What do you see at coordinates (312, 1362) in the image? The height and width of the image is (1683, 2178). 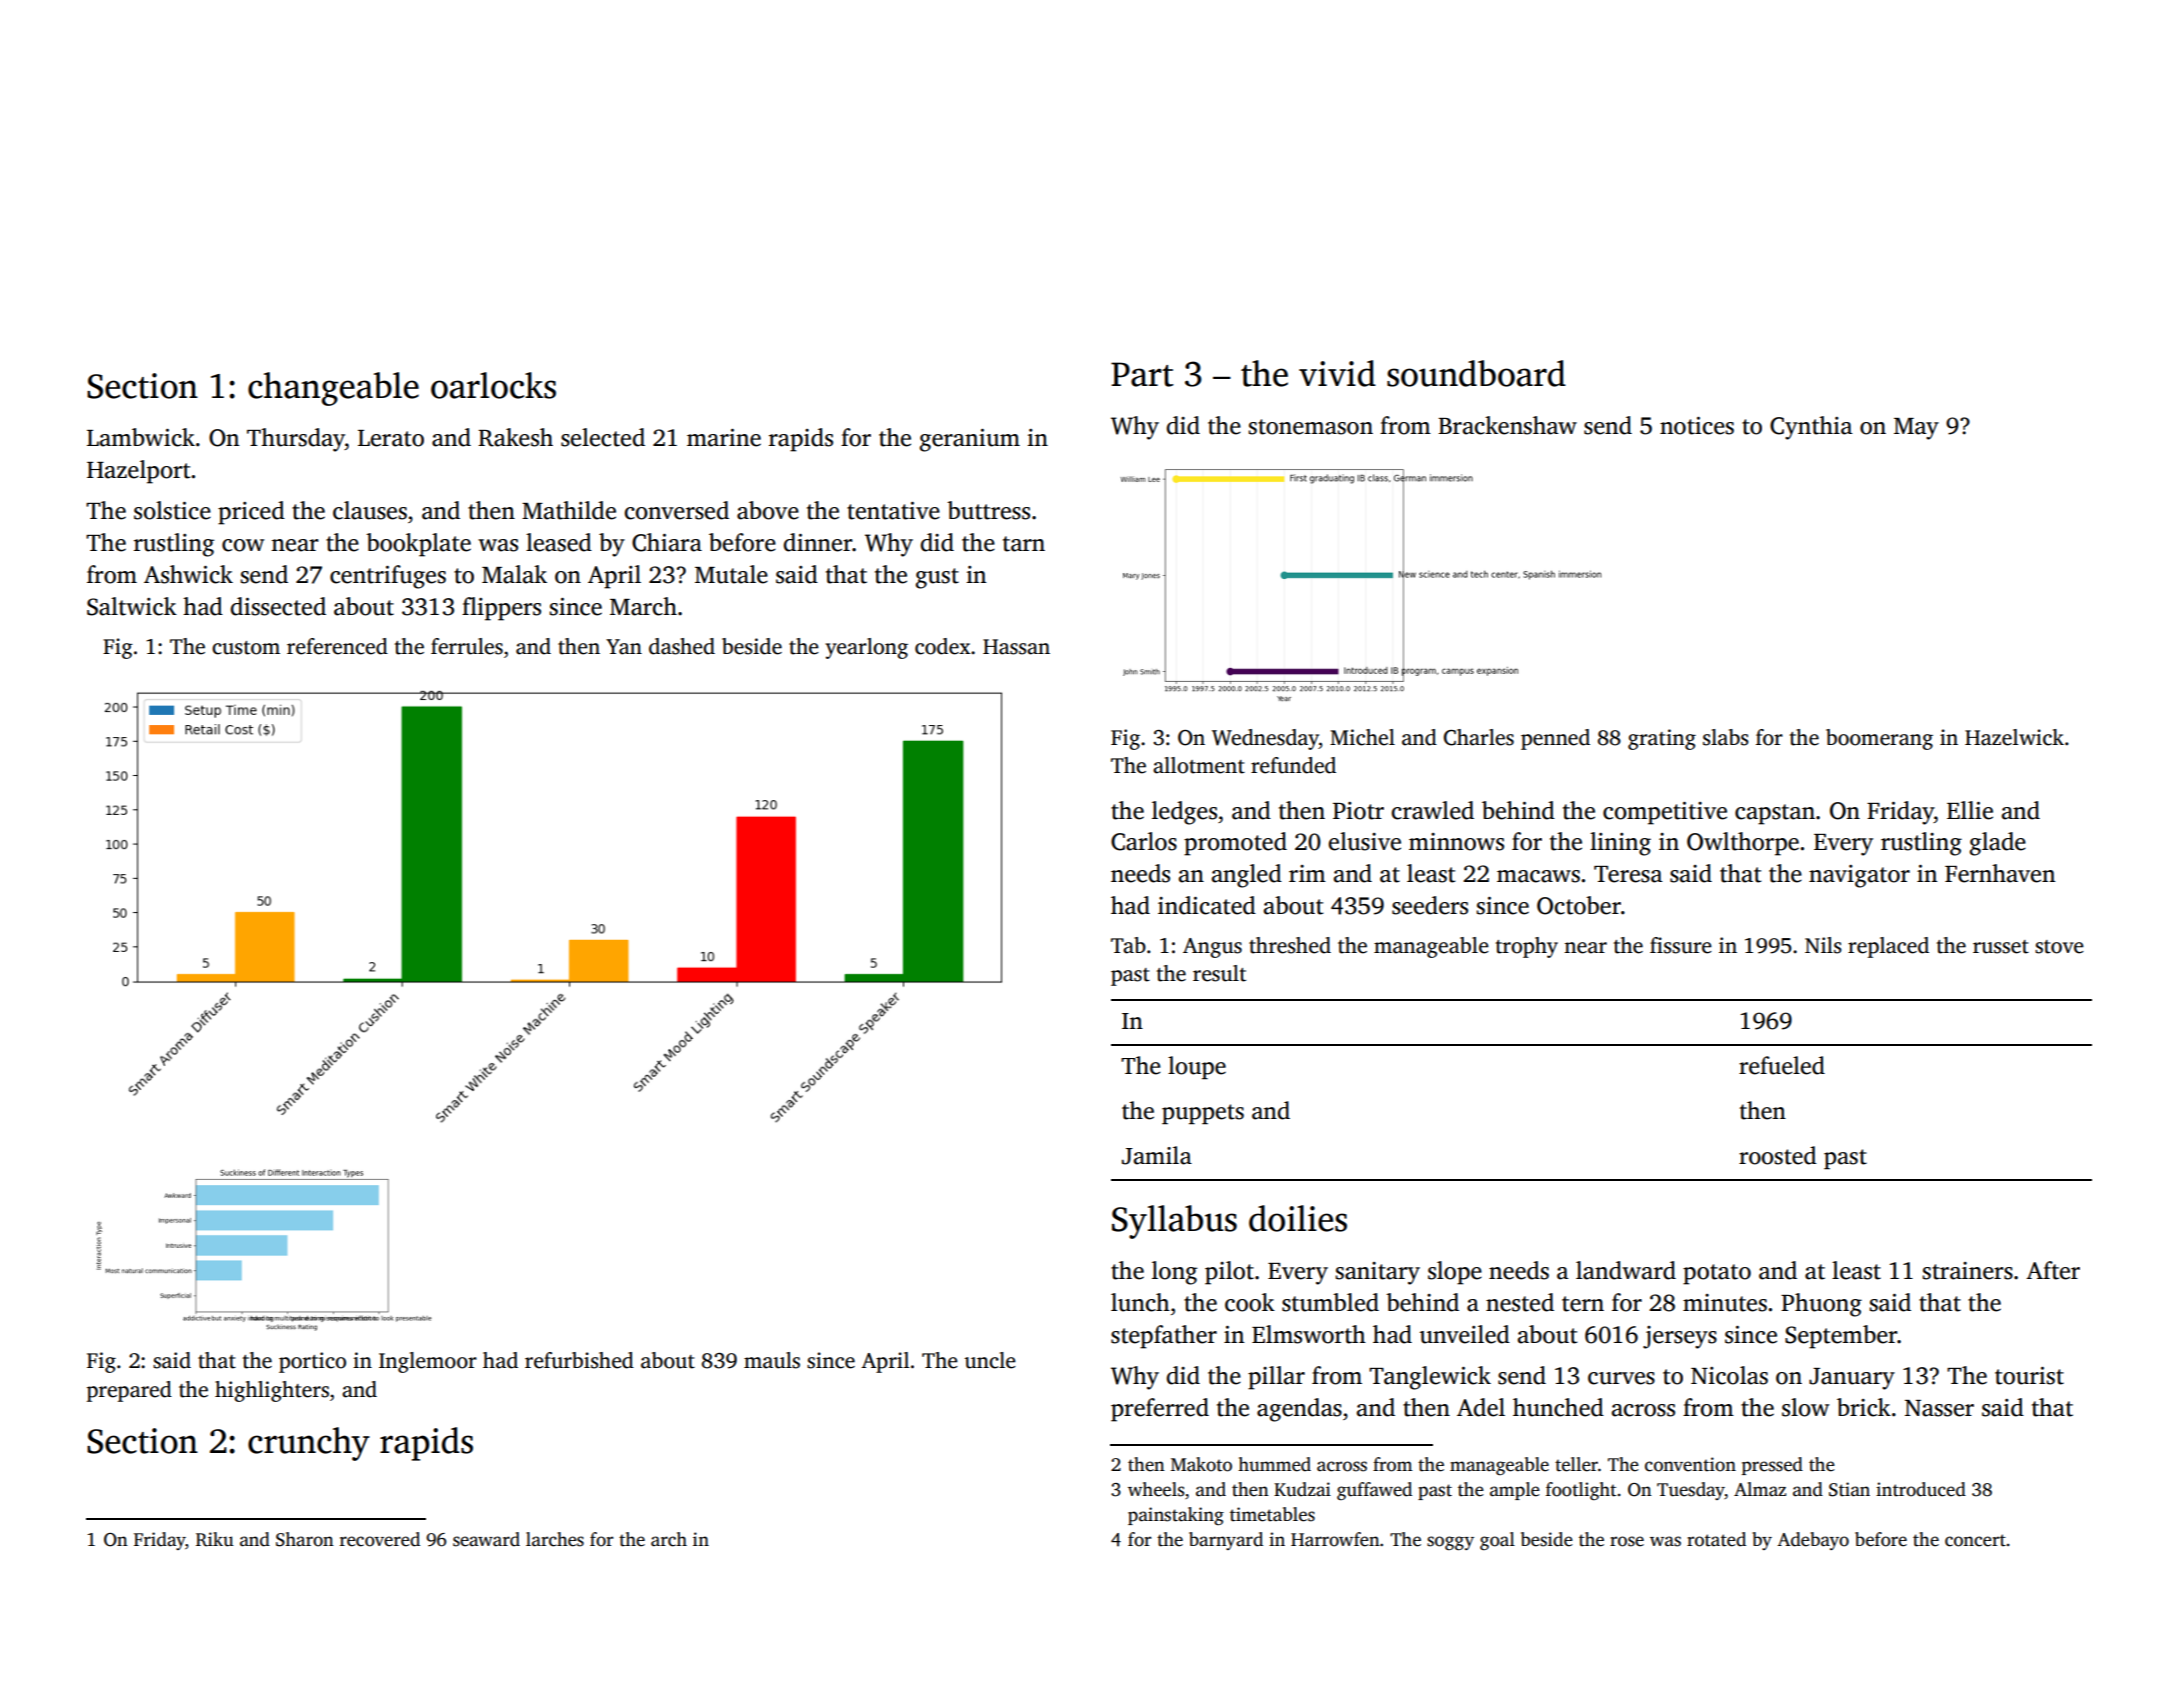 I see `portico` at bounding box center [312, 1362].
